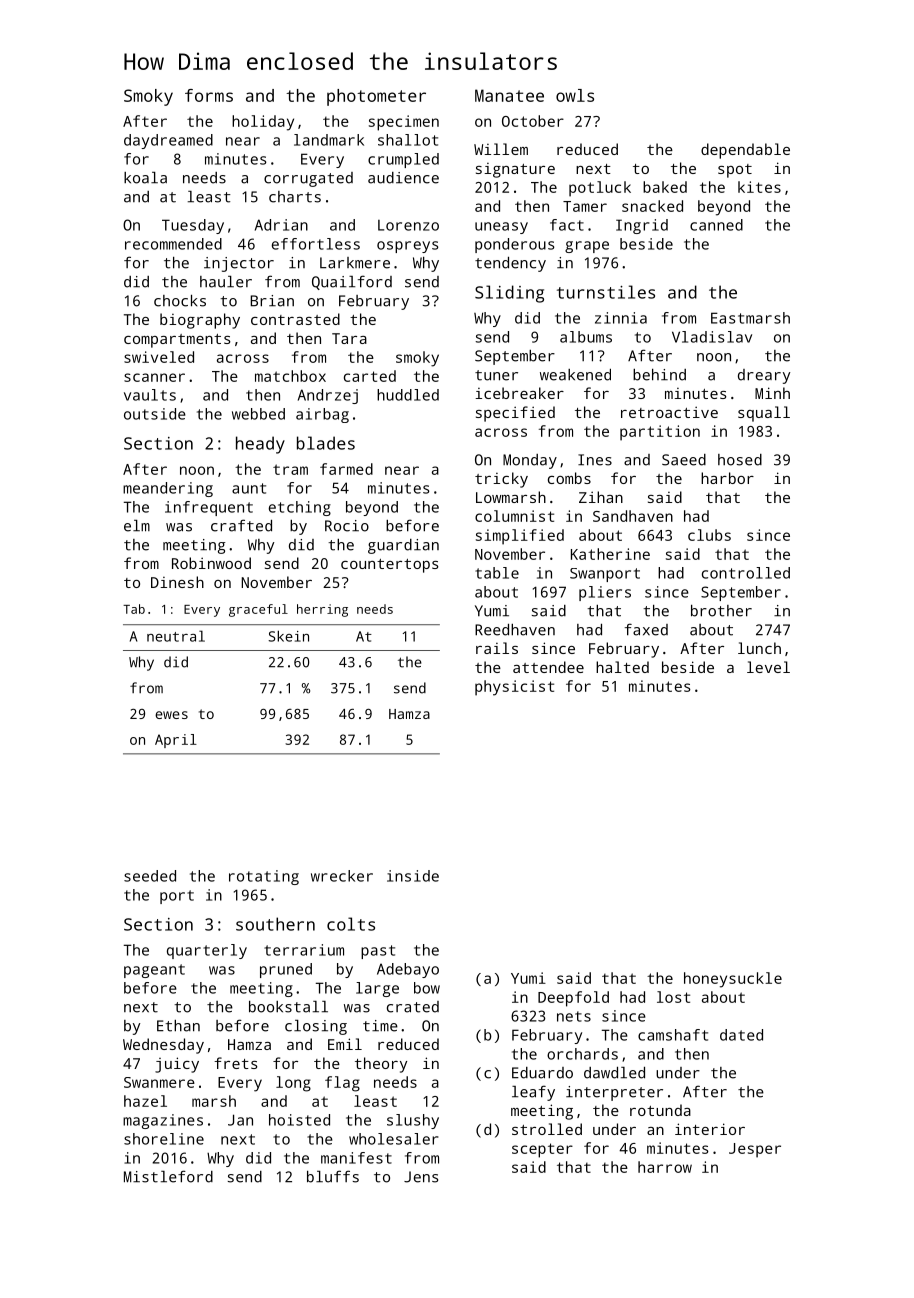 Image resolution: width=914 pixels, height=1298 pixels. Describe the element at coordinates (646, 629) in the image. I see `faxed` at that location.
